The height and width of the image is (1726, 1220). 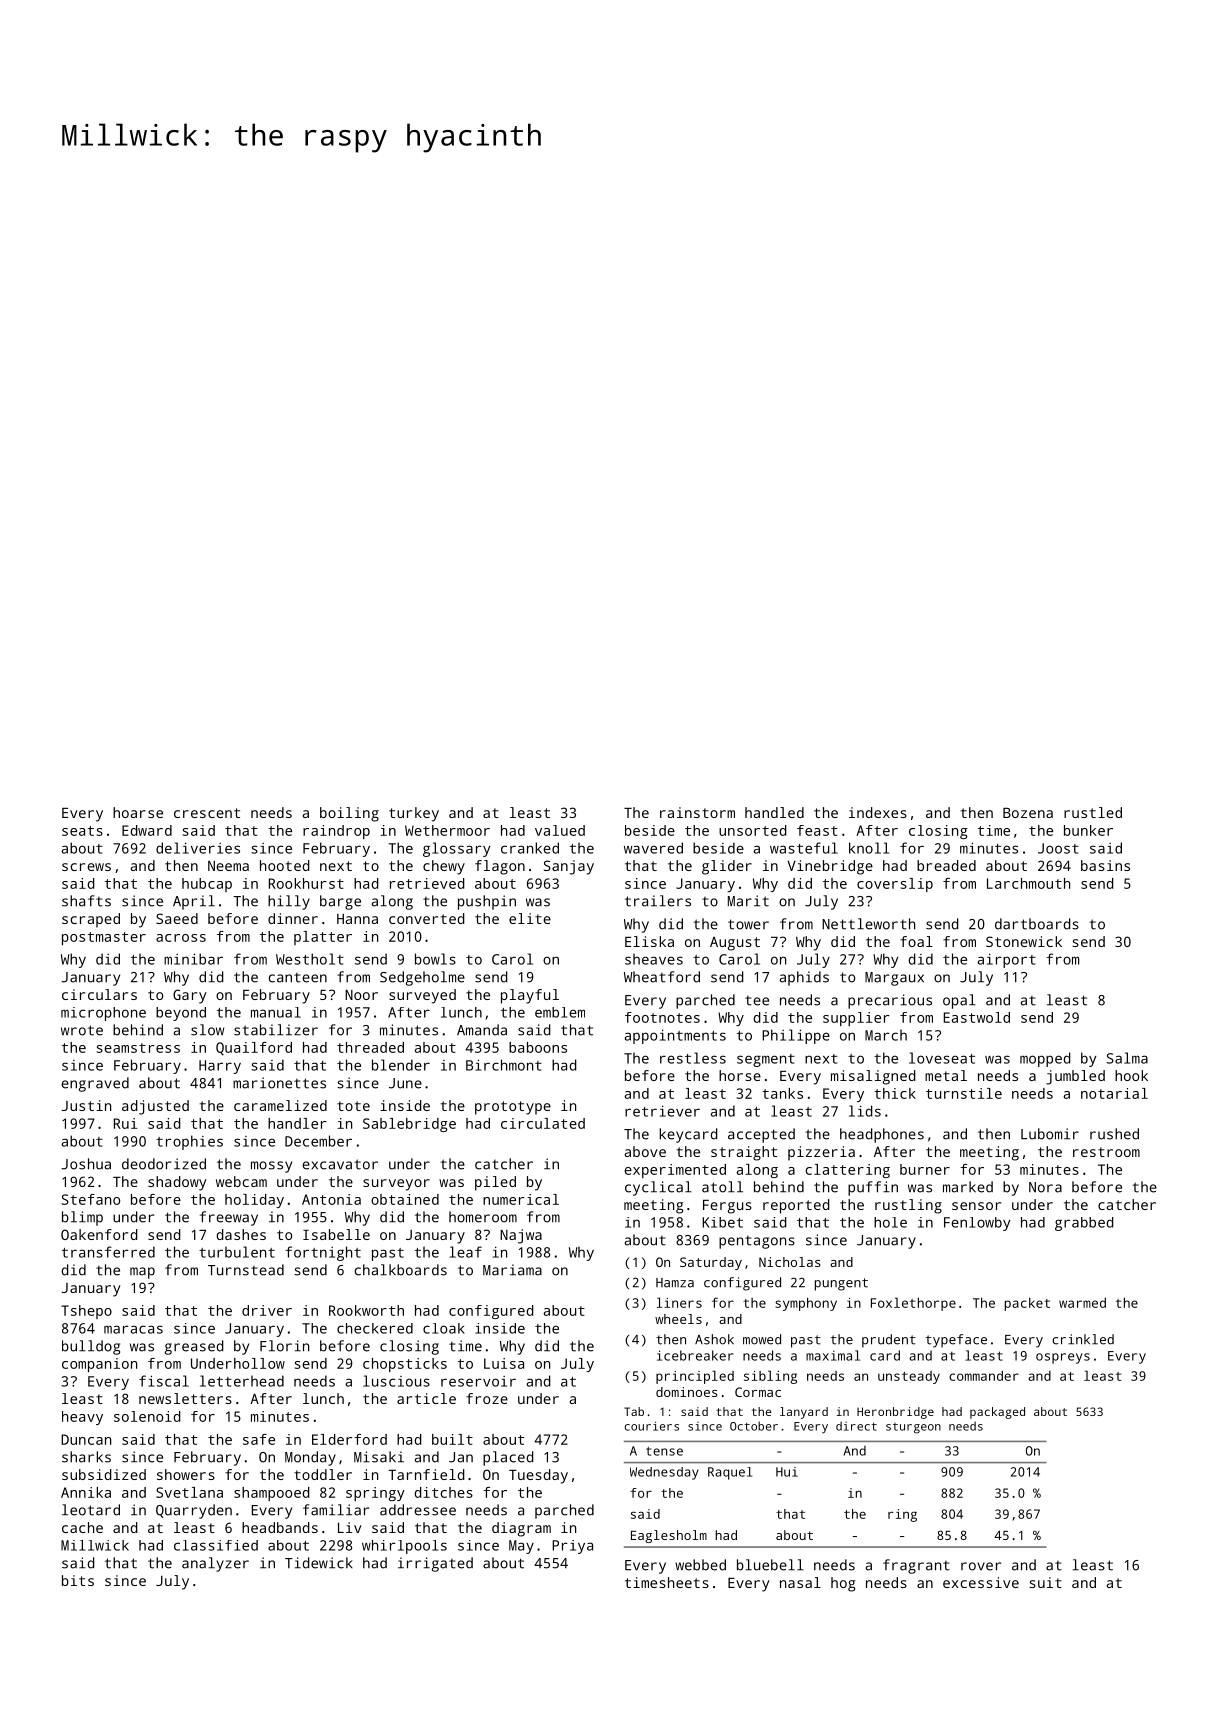 What do you see at coordinates (543, 1123) in the image?
I see `circulated` at bounding box center [543, 1123].
